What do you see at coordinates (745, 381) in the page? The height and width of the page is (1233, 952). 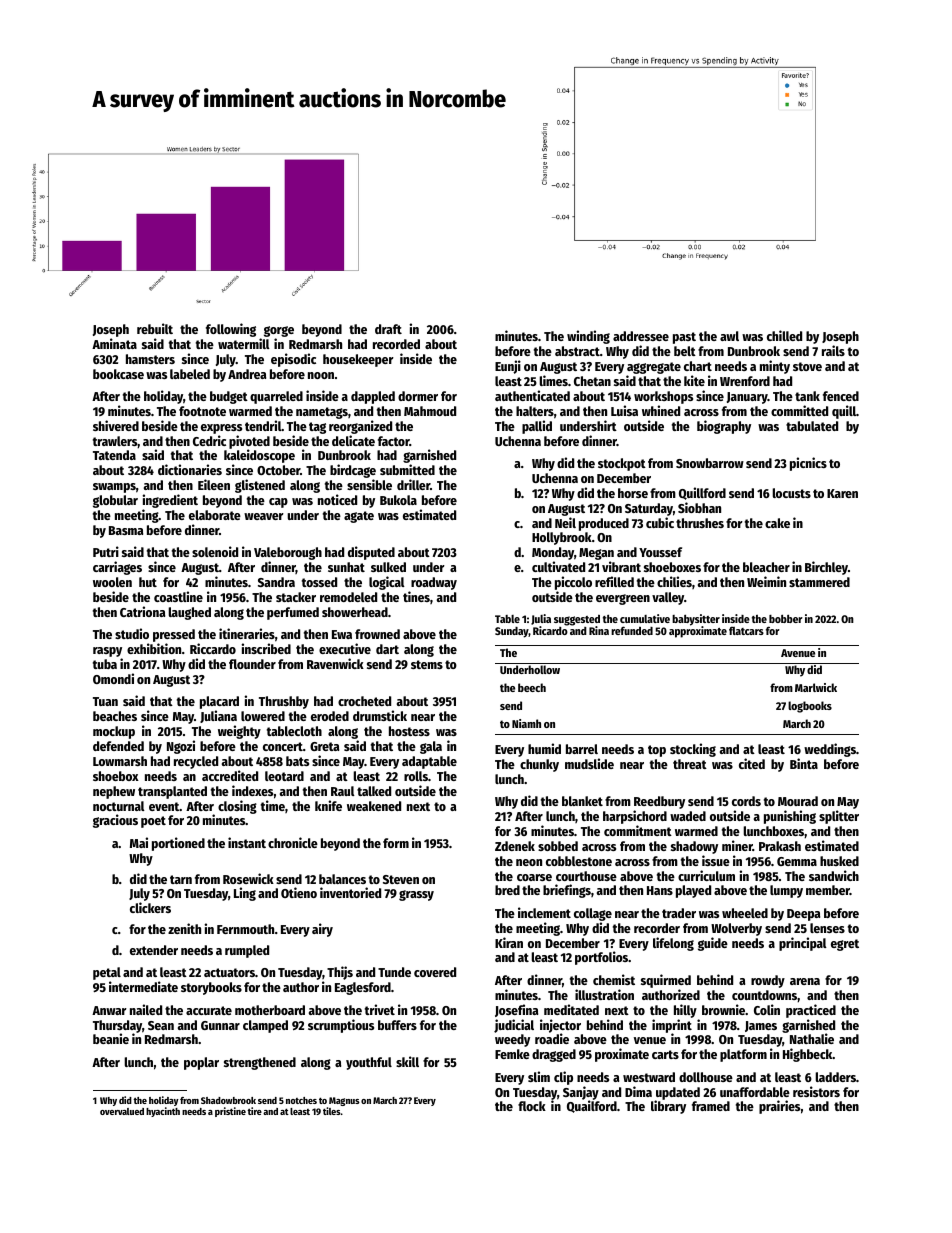 I see `Wrenford` at bounding box center [745, 381].
